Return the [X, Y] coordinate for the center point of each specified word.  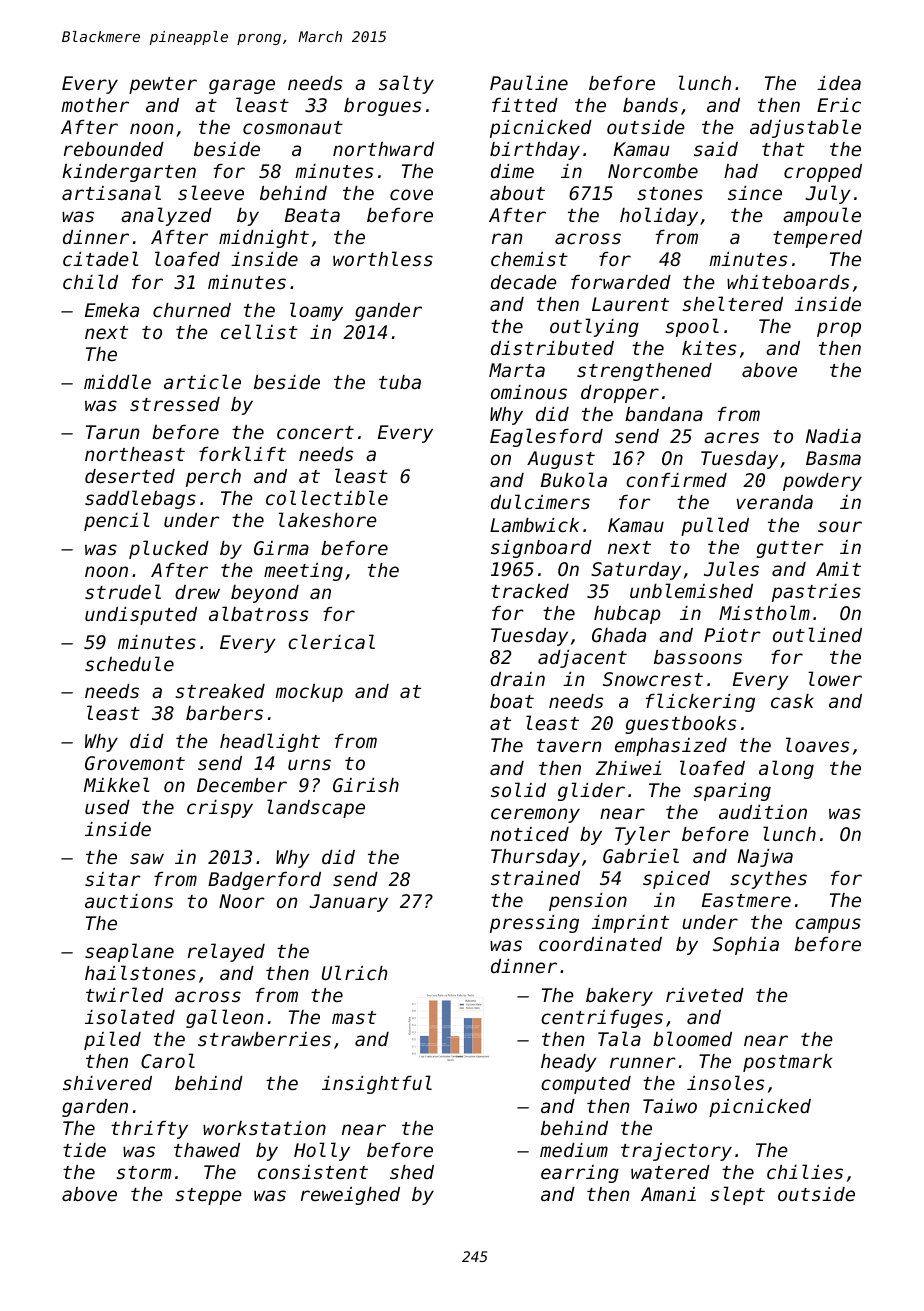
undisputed [141, 616]
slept [737, 1195]
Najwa [765, 858]
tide [84, 1150]
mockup [309, 693]
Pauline [529, 82]
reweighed [350, 1196]
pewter [163, 85]
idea [839, 83]
